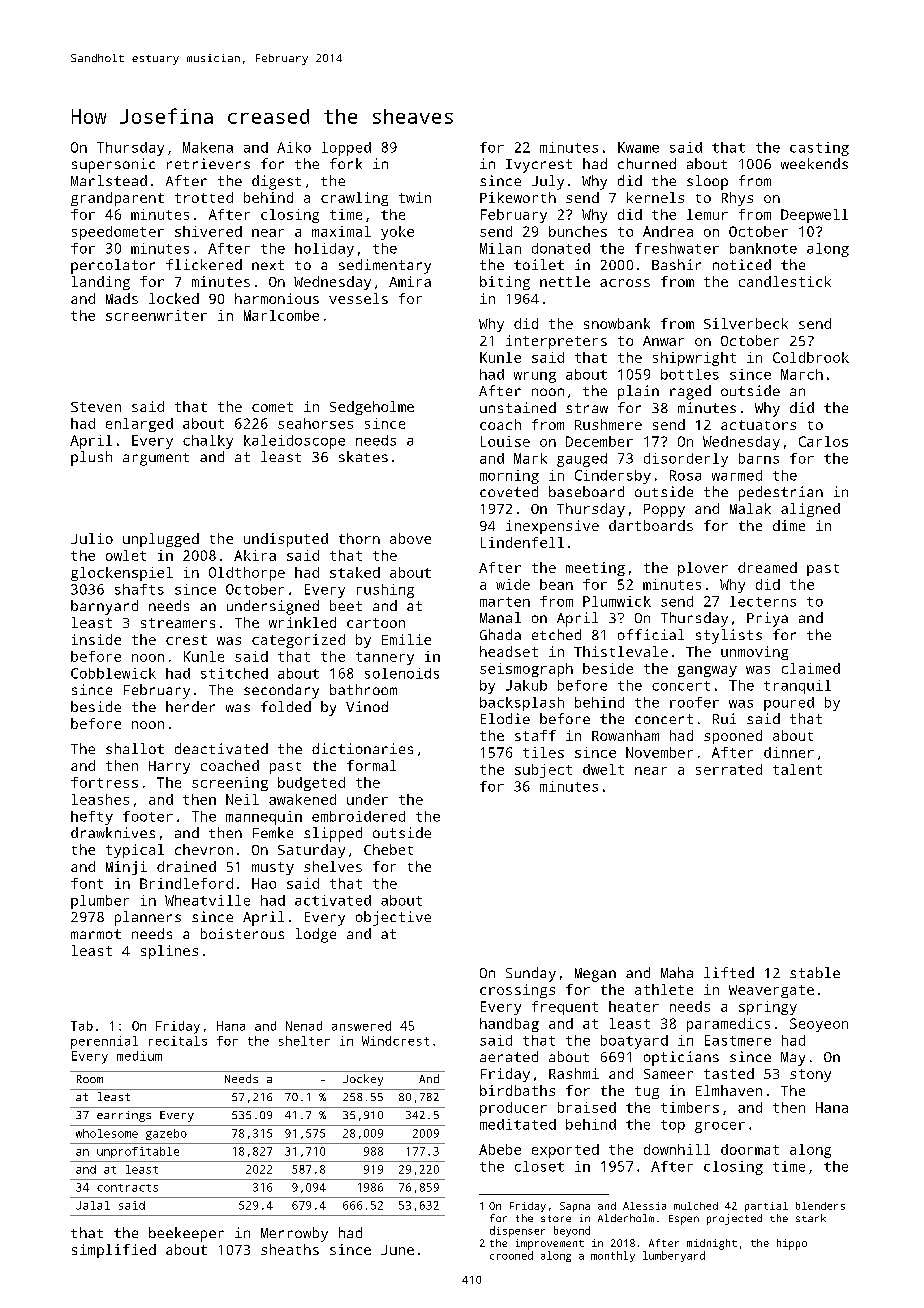 The image size is (924, 1308). I want to click on Pikeworth, so click(518, 197).
